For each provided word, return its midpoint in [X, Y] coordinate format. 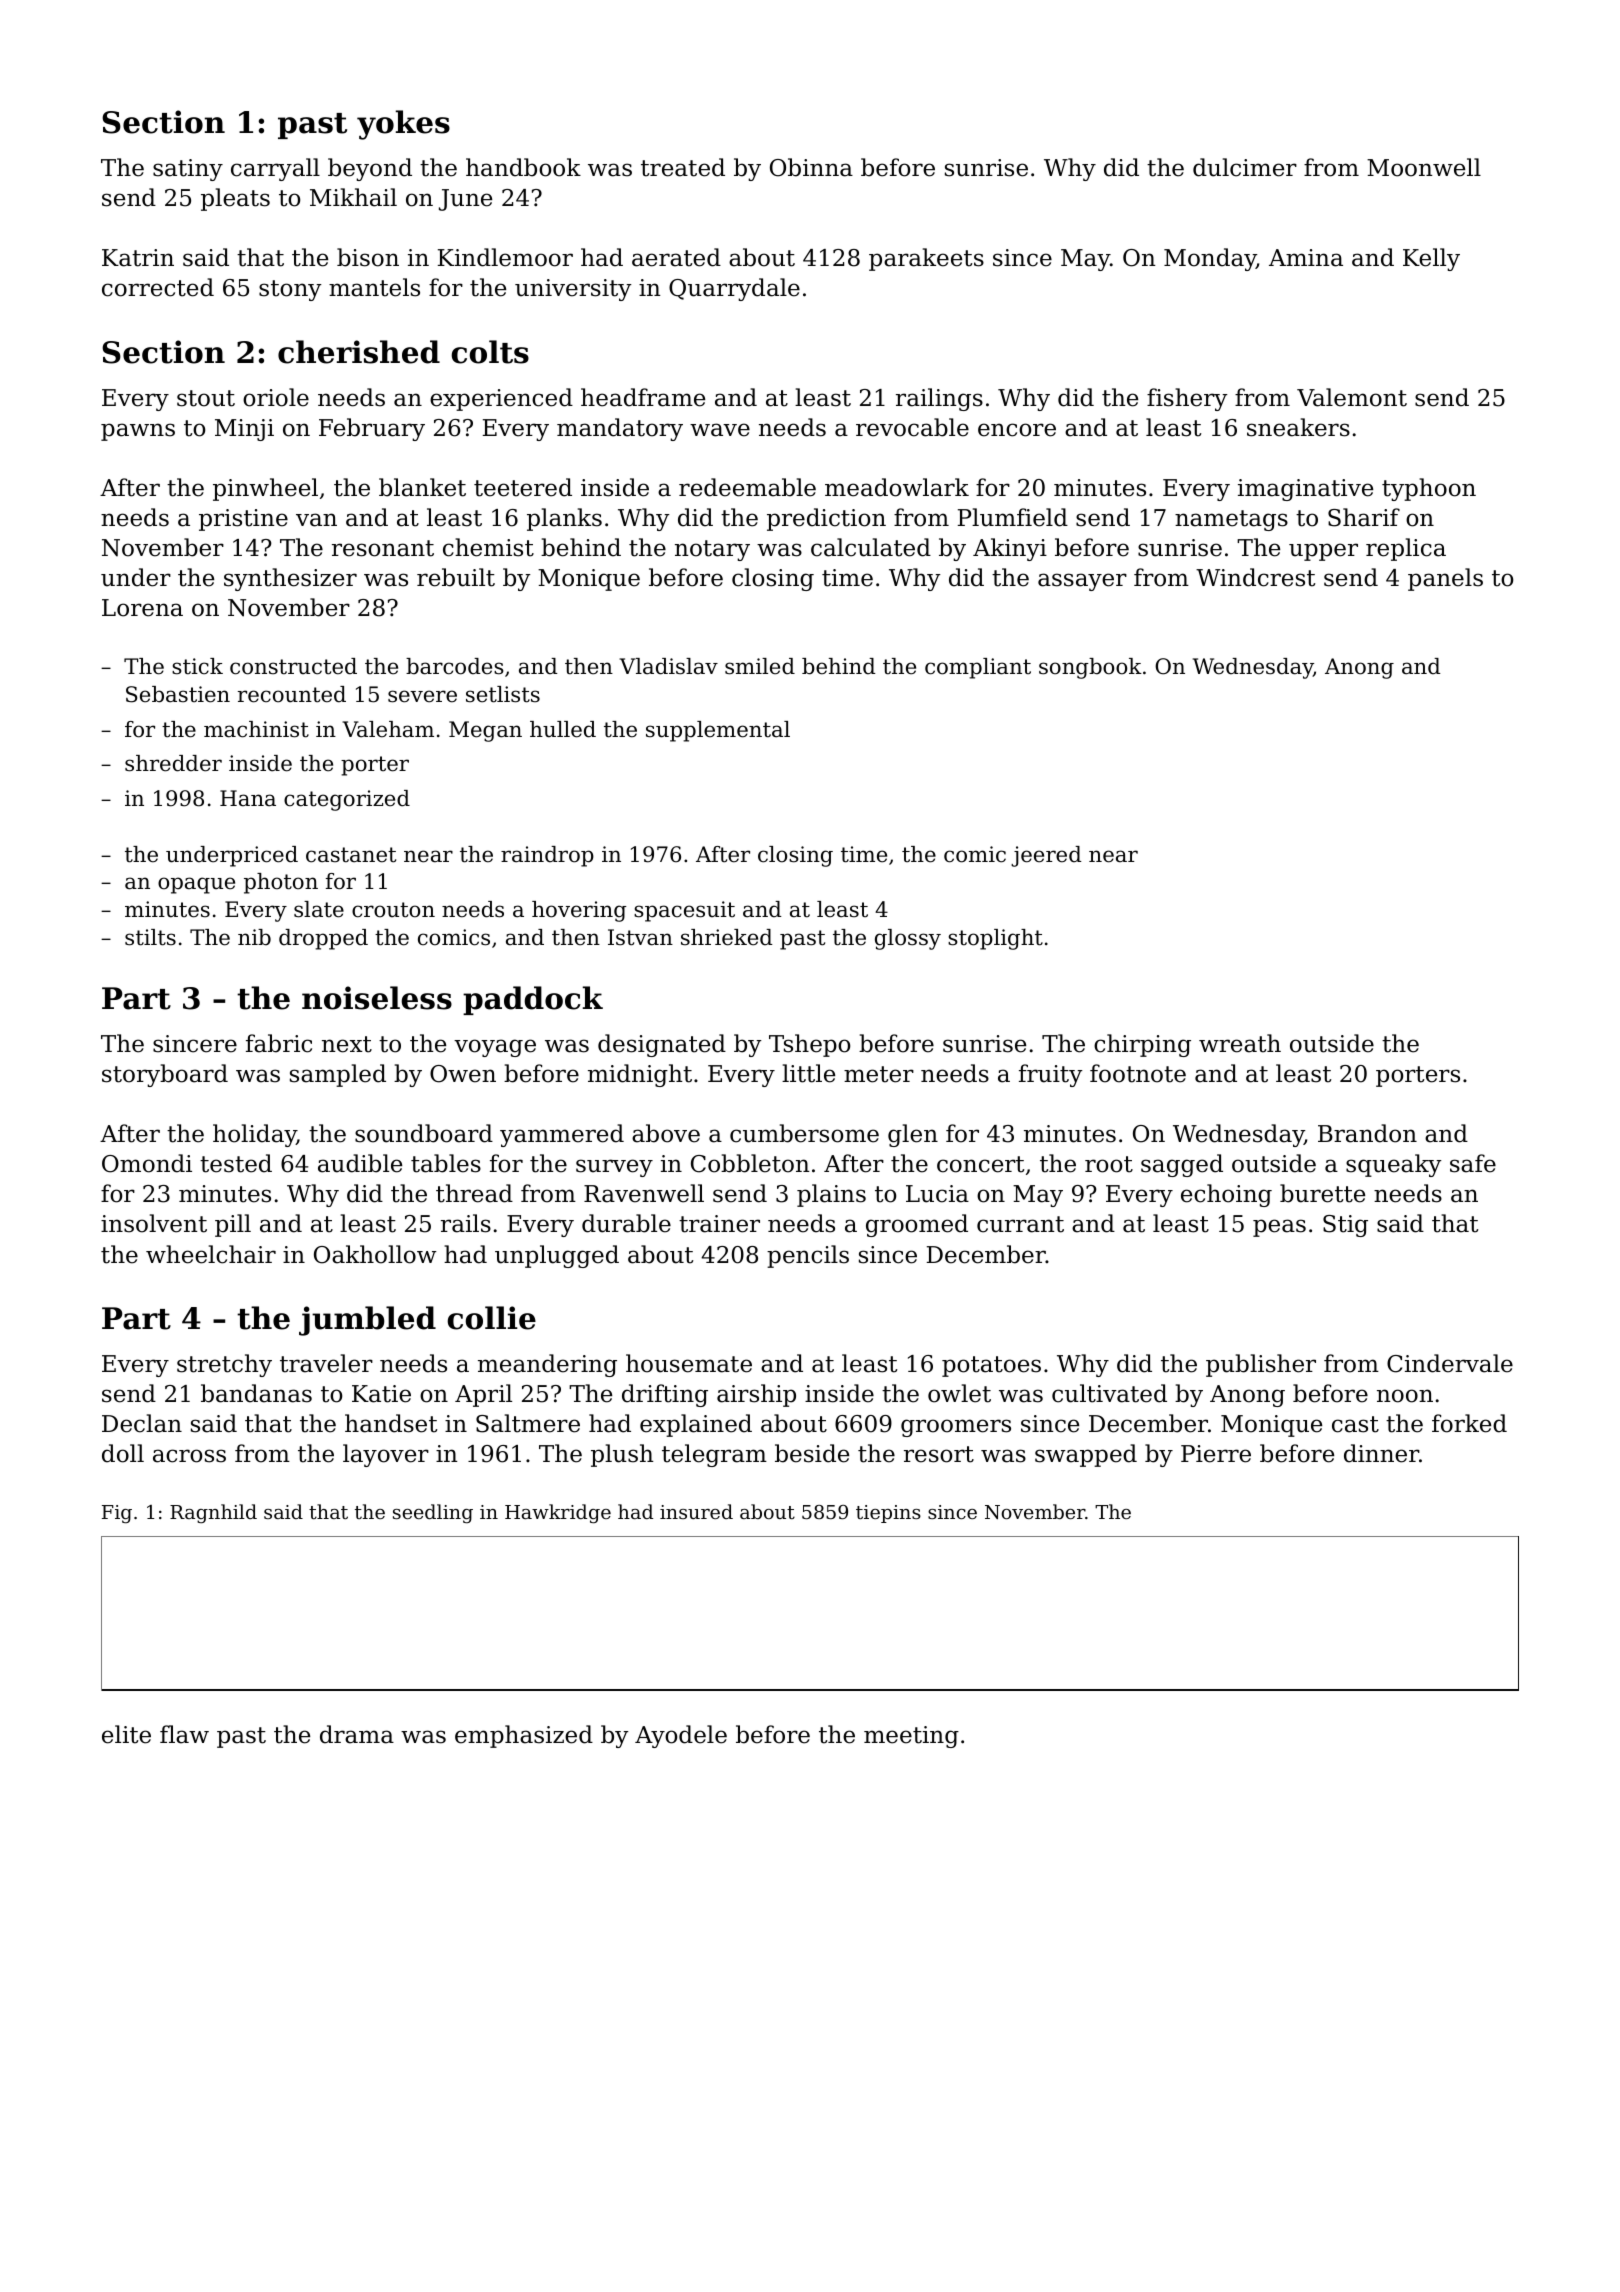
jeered [1046, 856]
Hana [248, 798]
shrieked [727, 937]
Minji [244, 430]
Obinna [811, 167]
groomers [956, 1428]
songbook [1090, 668]
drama [357, 1734]
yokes [403, 125]
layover [386, 1455]
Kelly [1431, 259]
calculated [871, 547]
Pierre [1216, 1454]
